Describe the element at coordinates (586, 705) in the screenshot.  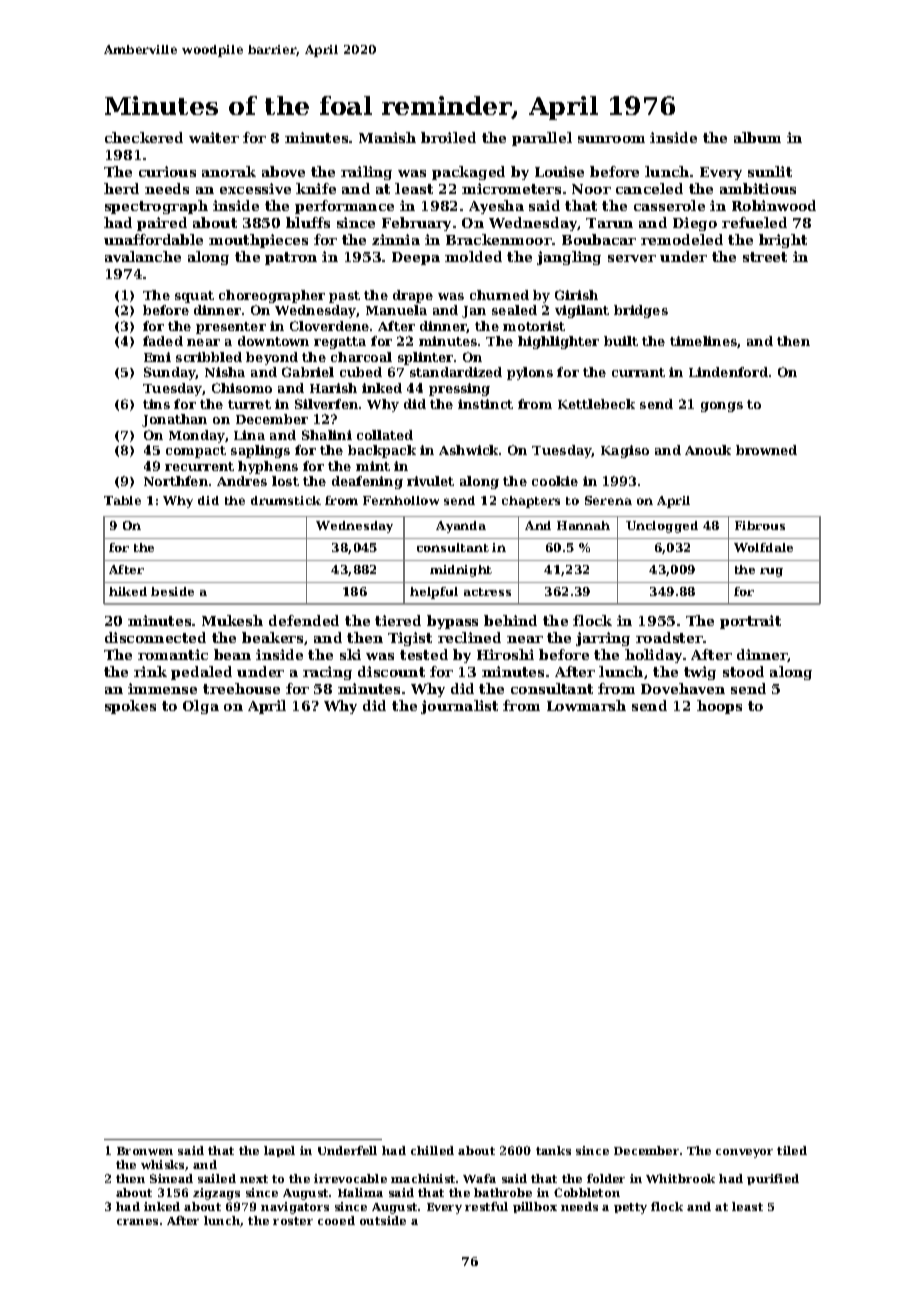
I see `Lowmarsh` at that location.
